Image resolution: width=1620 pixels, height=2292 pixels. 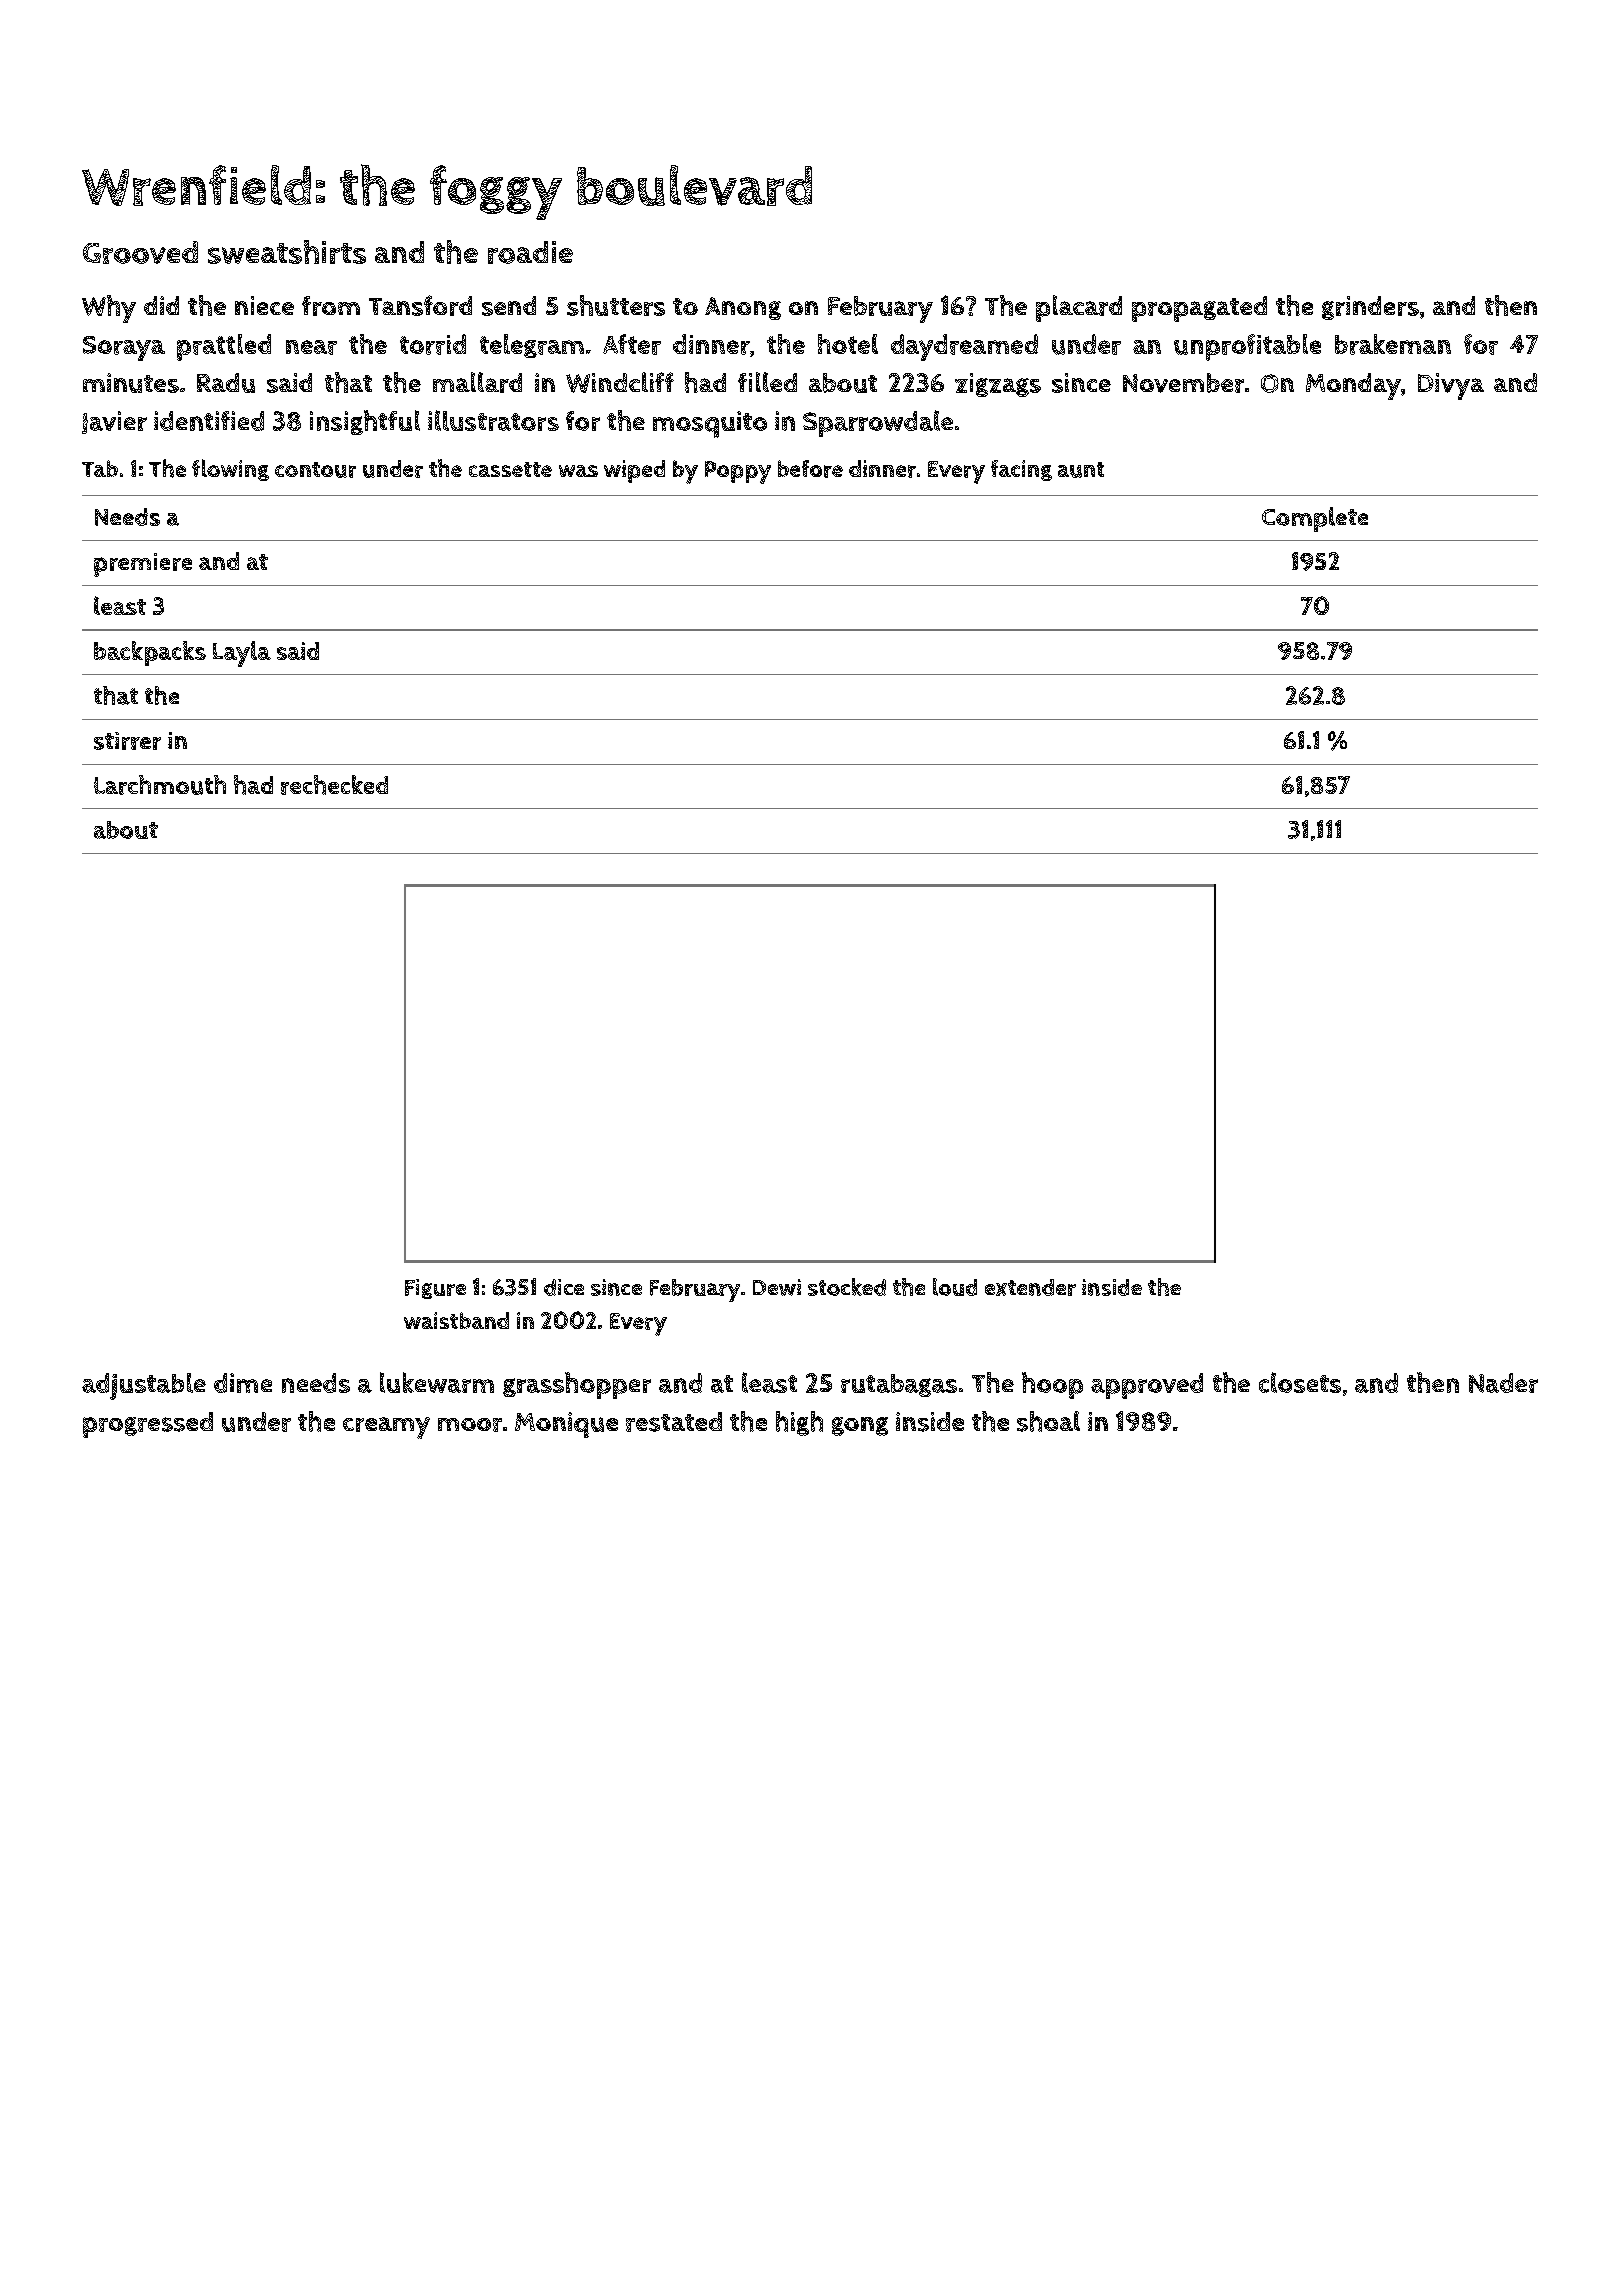 What do you see at coordinates (530, 252) in the document?
I see `roadie` at bounding box center [530, 252].
